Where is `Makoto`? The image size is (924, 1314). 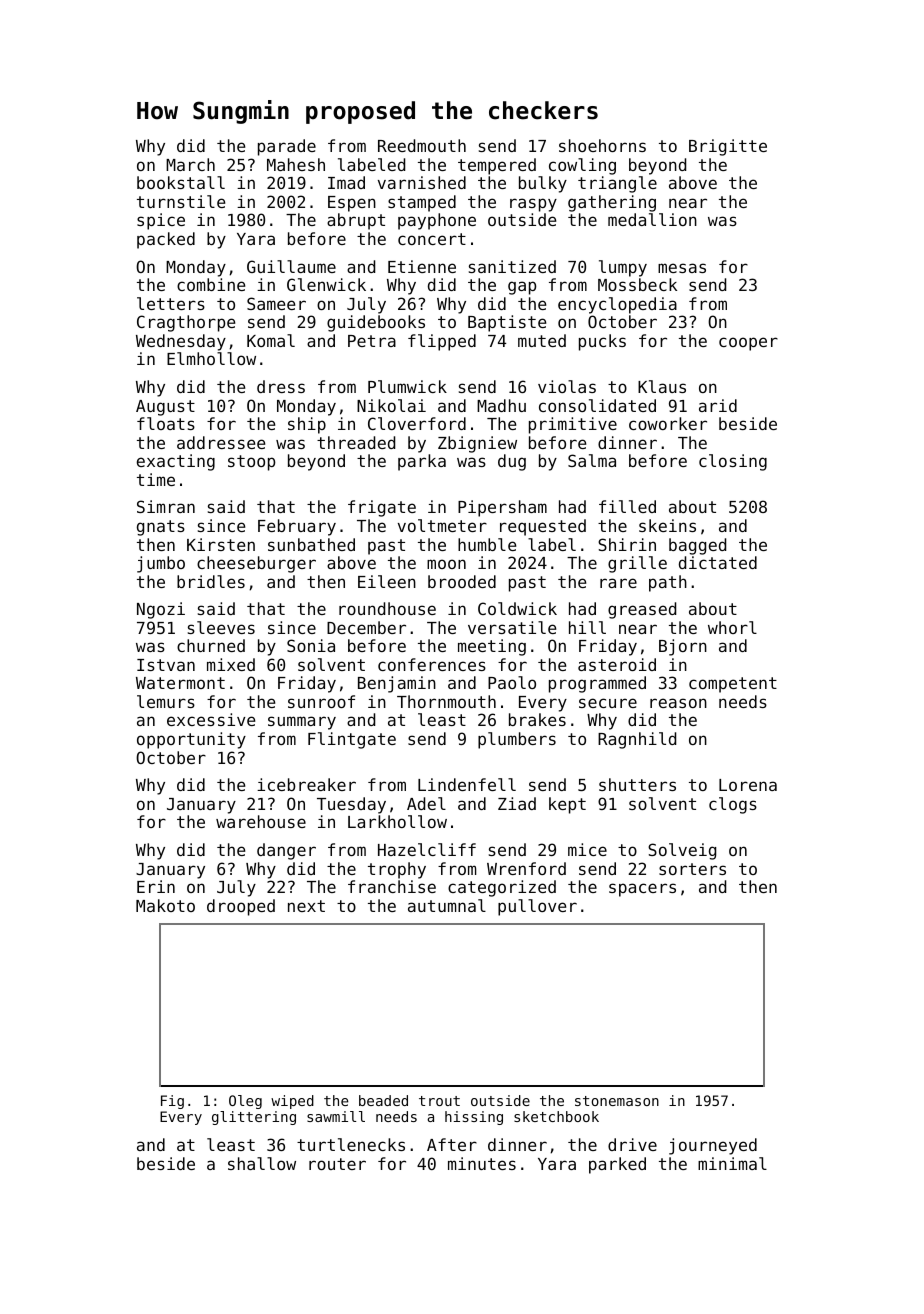
Makoto is located at coordinates (165, 905).
